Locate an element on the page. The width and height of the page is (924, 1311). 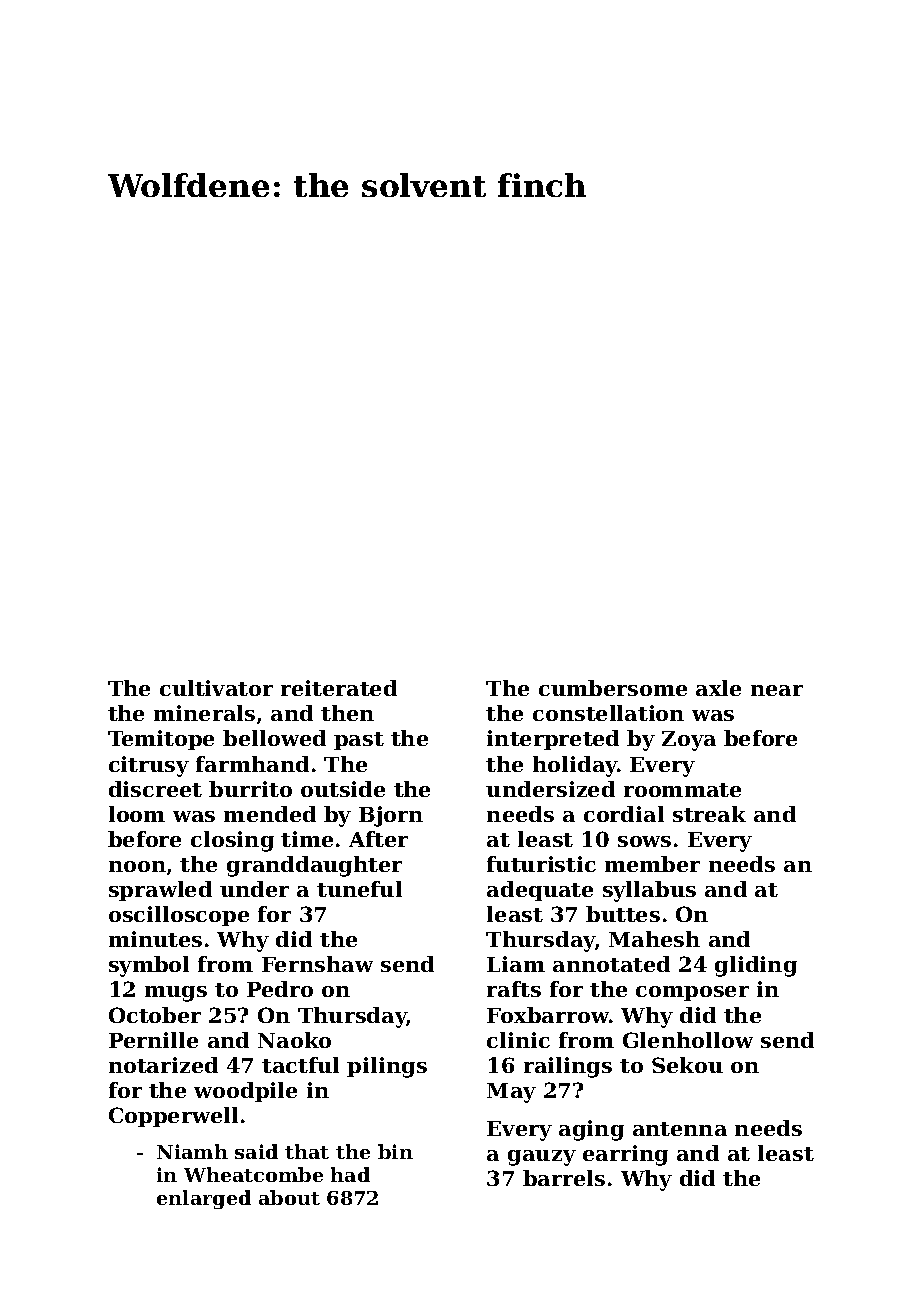
cumbersome is located at coordinates (613, 688).
